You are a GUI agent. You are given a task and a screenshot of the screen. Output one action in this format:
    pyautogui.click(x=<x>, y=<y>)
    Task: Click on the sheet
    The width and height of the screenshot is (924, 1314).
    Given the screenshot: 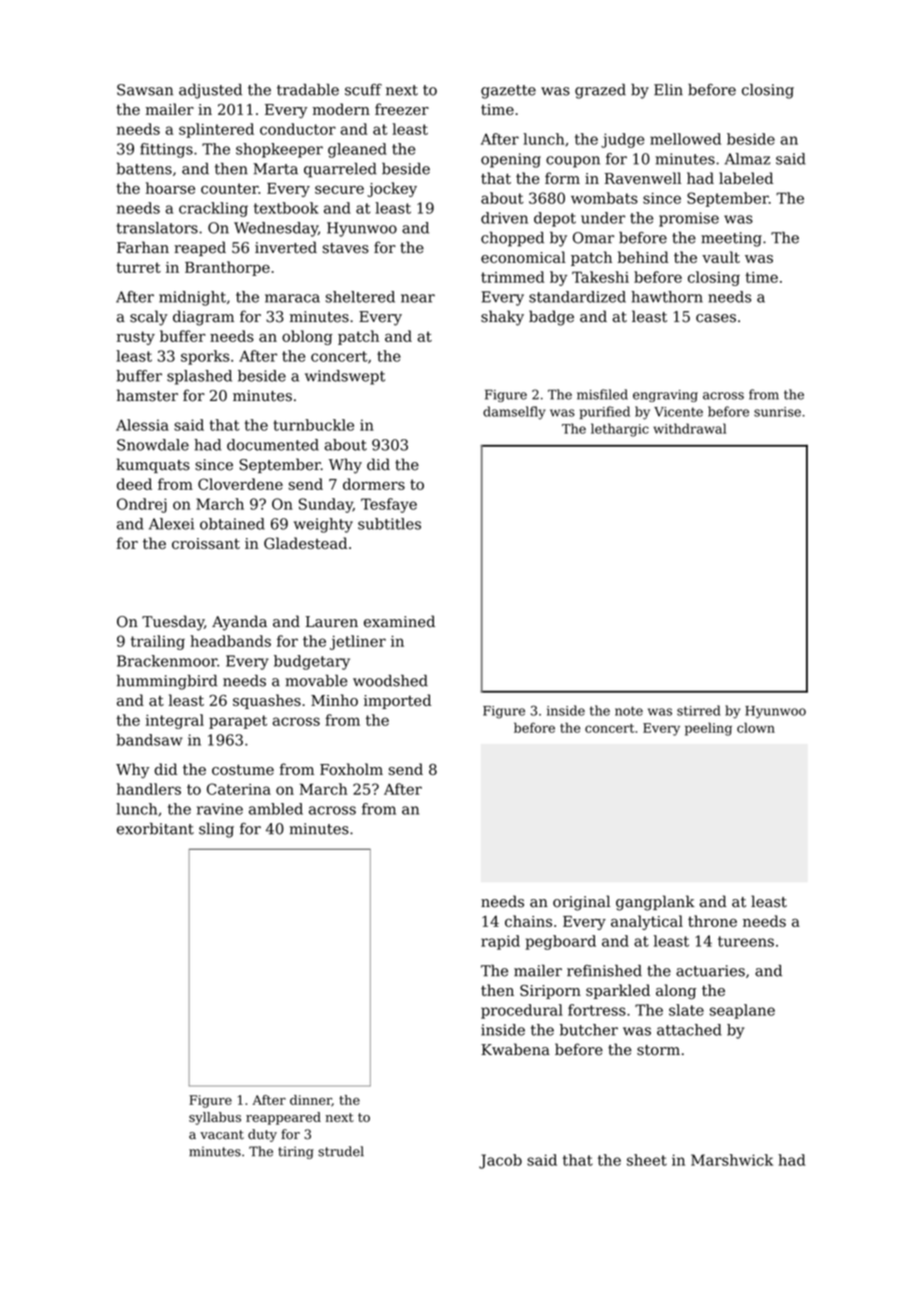 What is the action you would take?
    pyautogui.click(x=647, y=1160)
